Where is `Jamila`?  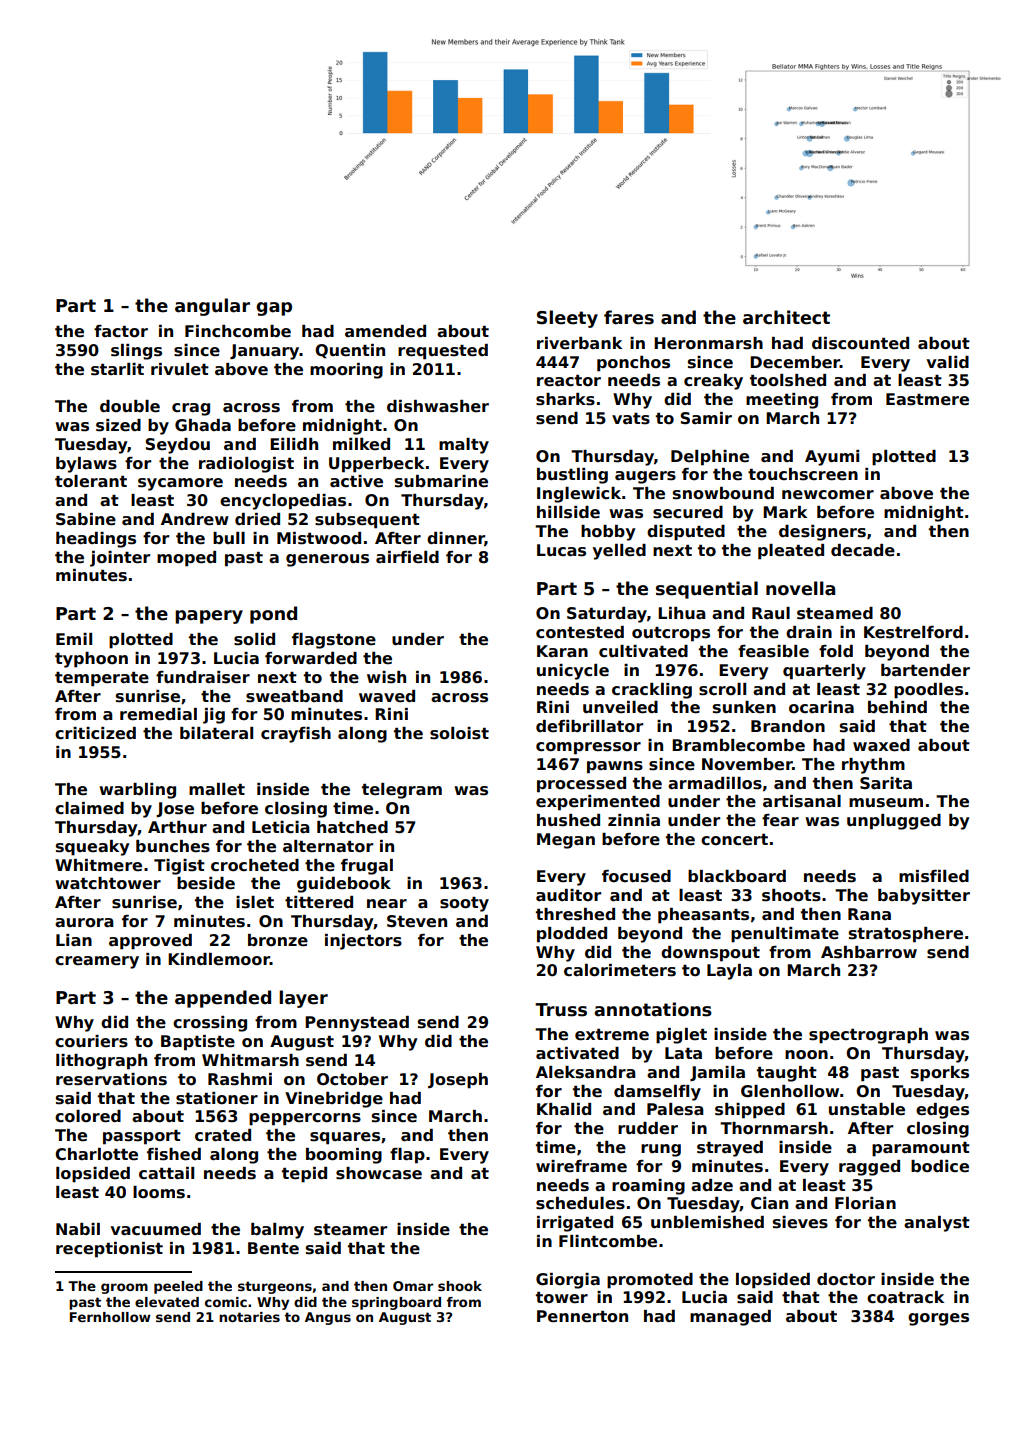 Jamila is located at coordinates (717, 1073).
